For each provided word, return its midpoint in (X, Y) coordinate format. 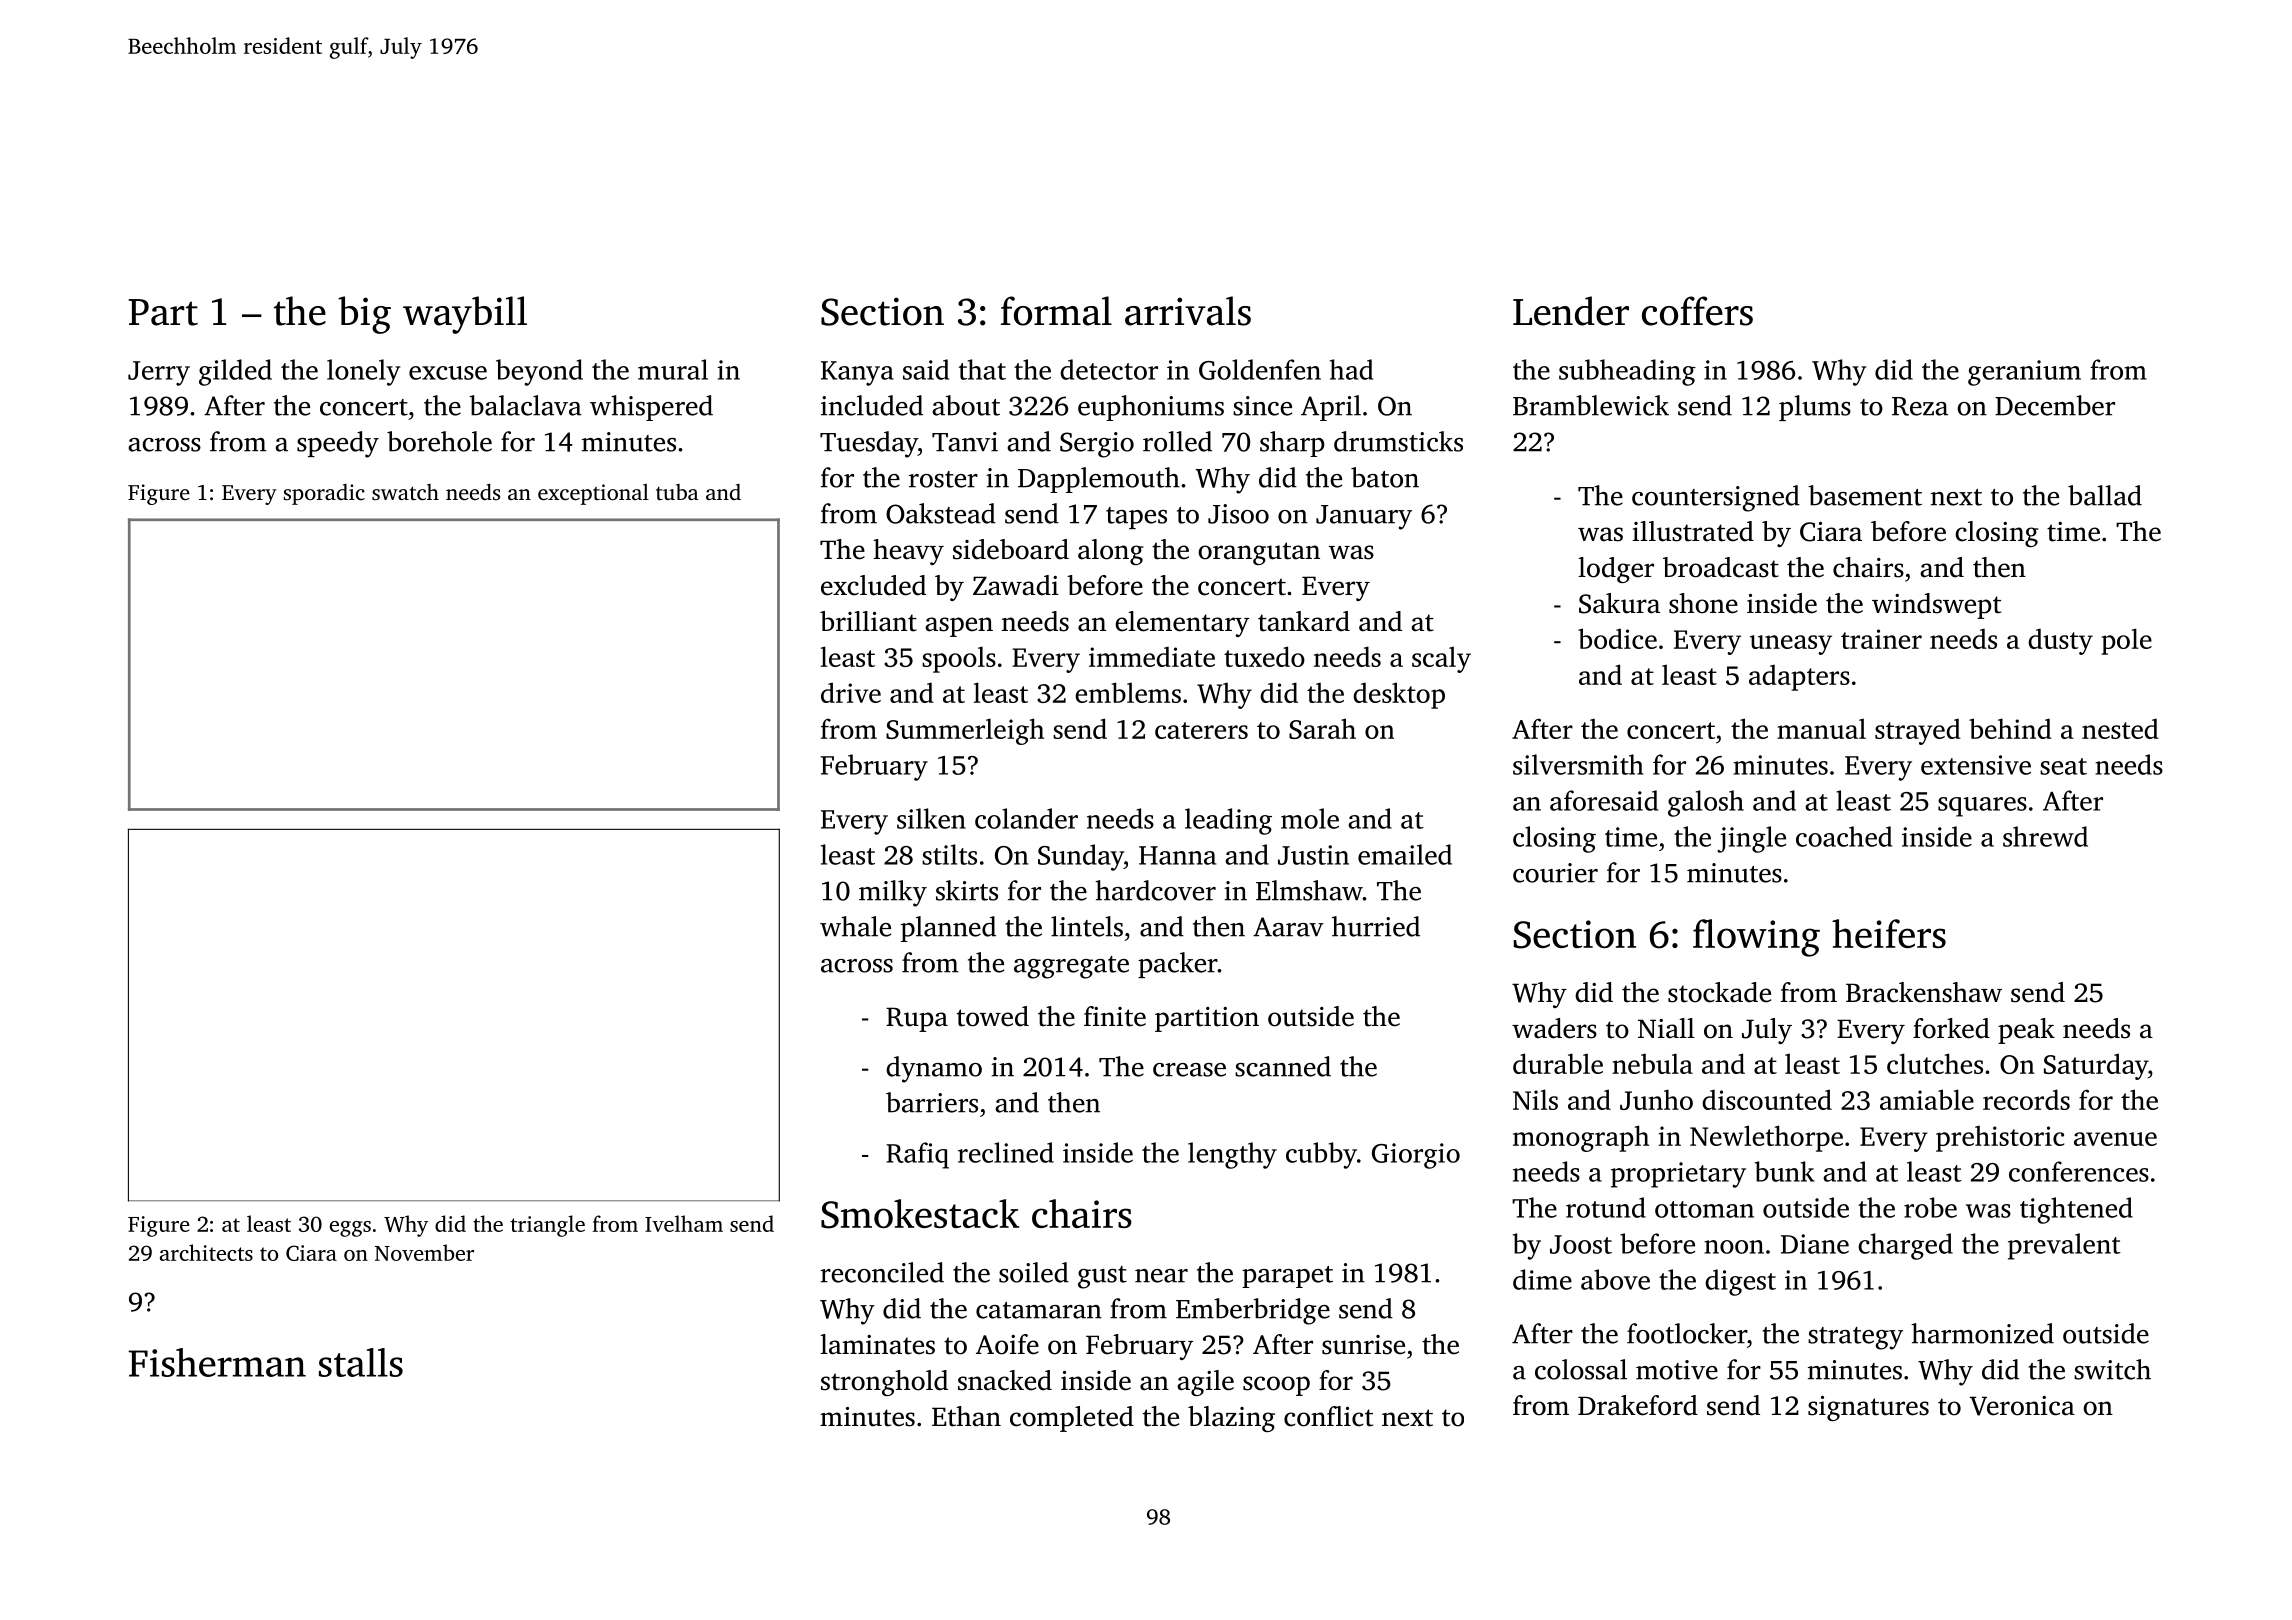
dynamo (934, 1069)
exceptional (593, 494)
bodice (1617, 638)
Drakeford (1638, 1405)
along (1110, 552)
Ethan (966, 1416)
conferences (2079, 1171)
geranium (2024, 373)
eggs (350, 1229)
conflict (1328, 1416)
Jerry (159, 373)
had (1351, 369)
